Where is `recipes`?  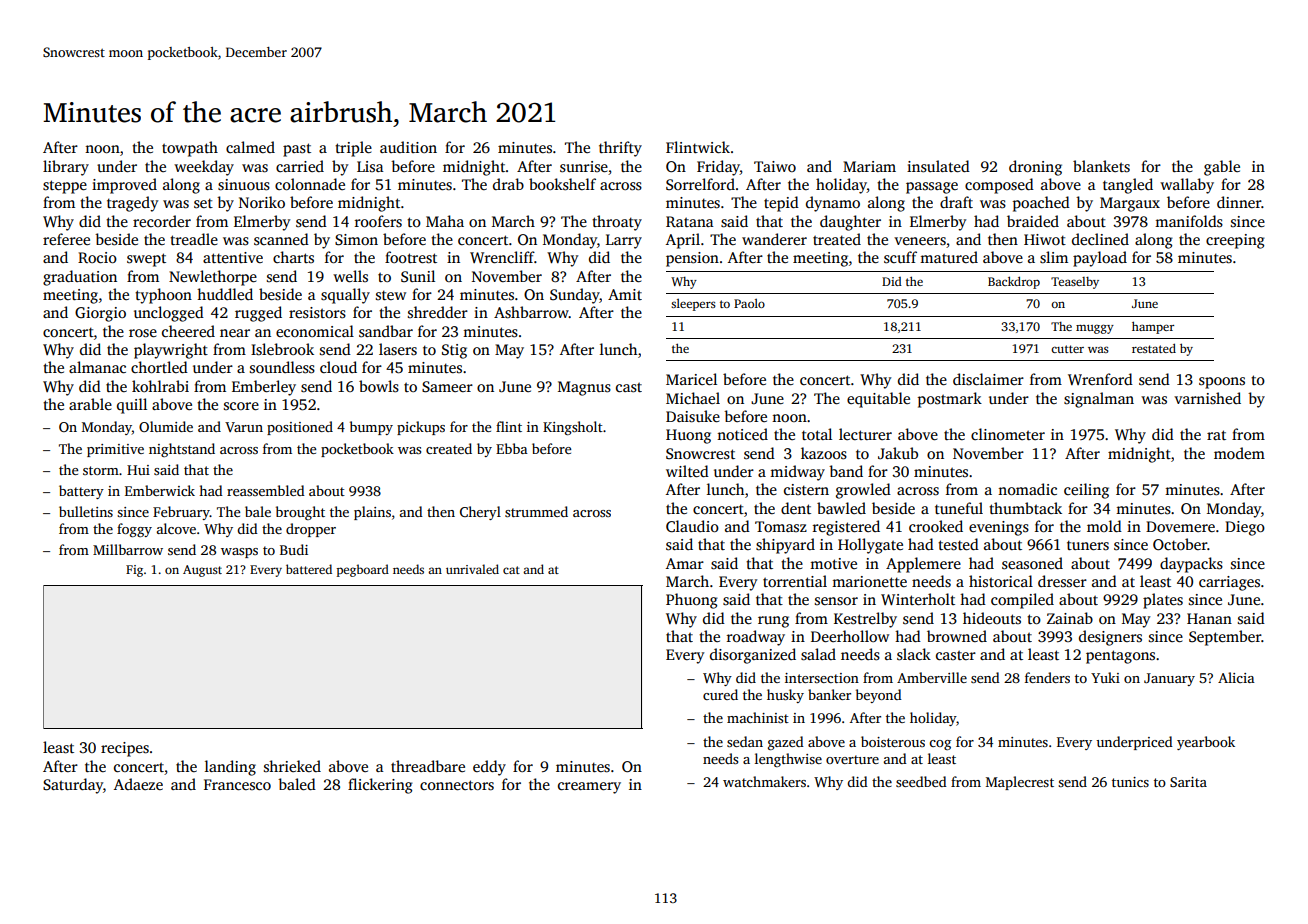
recipes is located at coordinates (125, 749).
